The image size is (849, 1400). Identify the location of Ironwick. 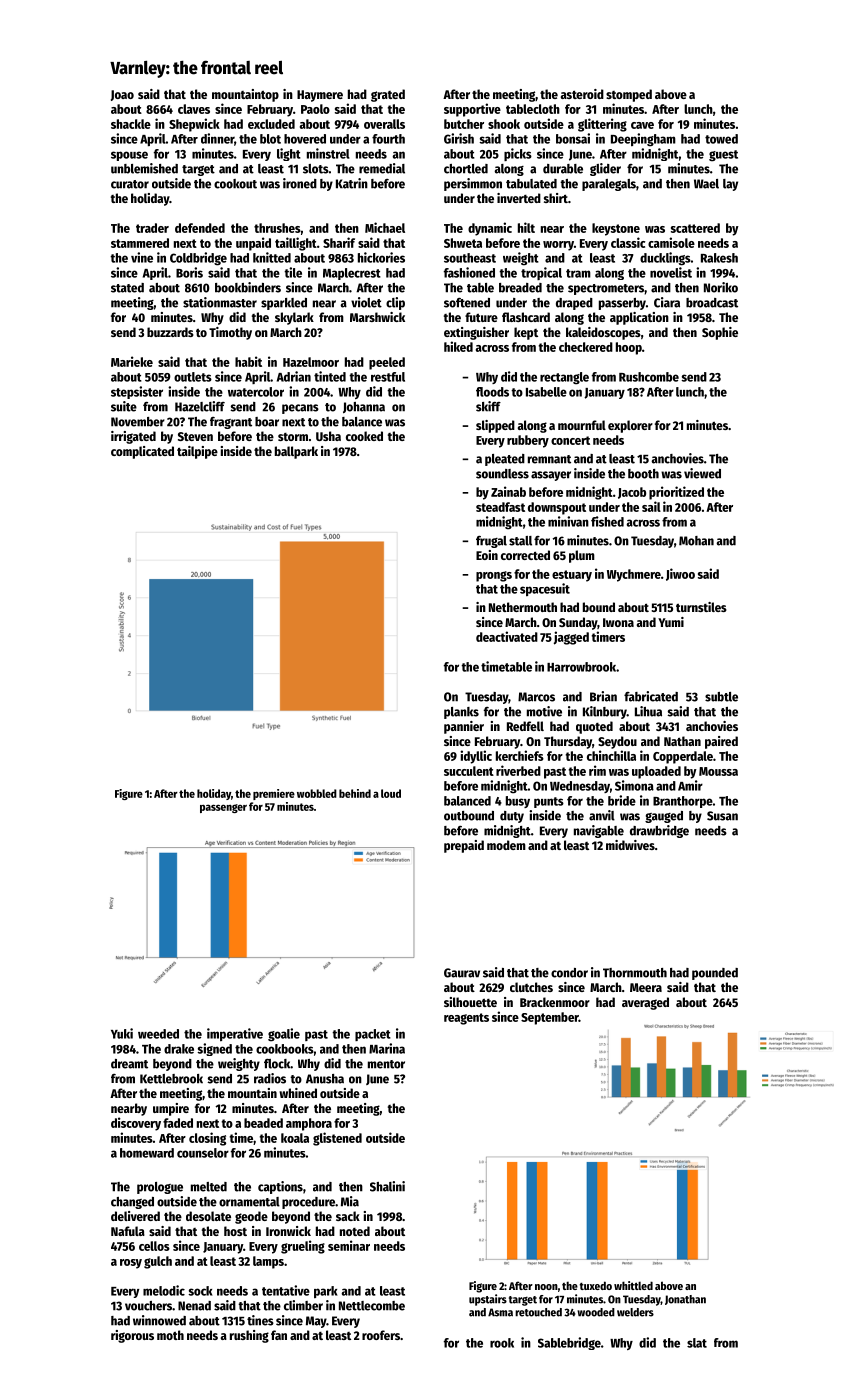
(288, 1231).
